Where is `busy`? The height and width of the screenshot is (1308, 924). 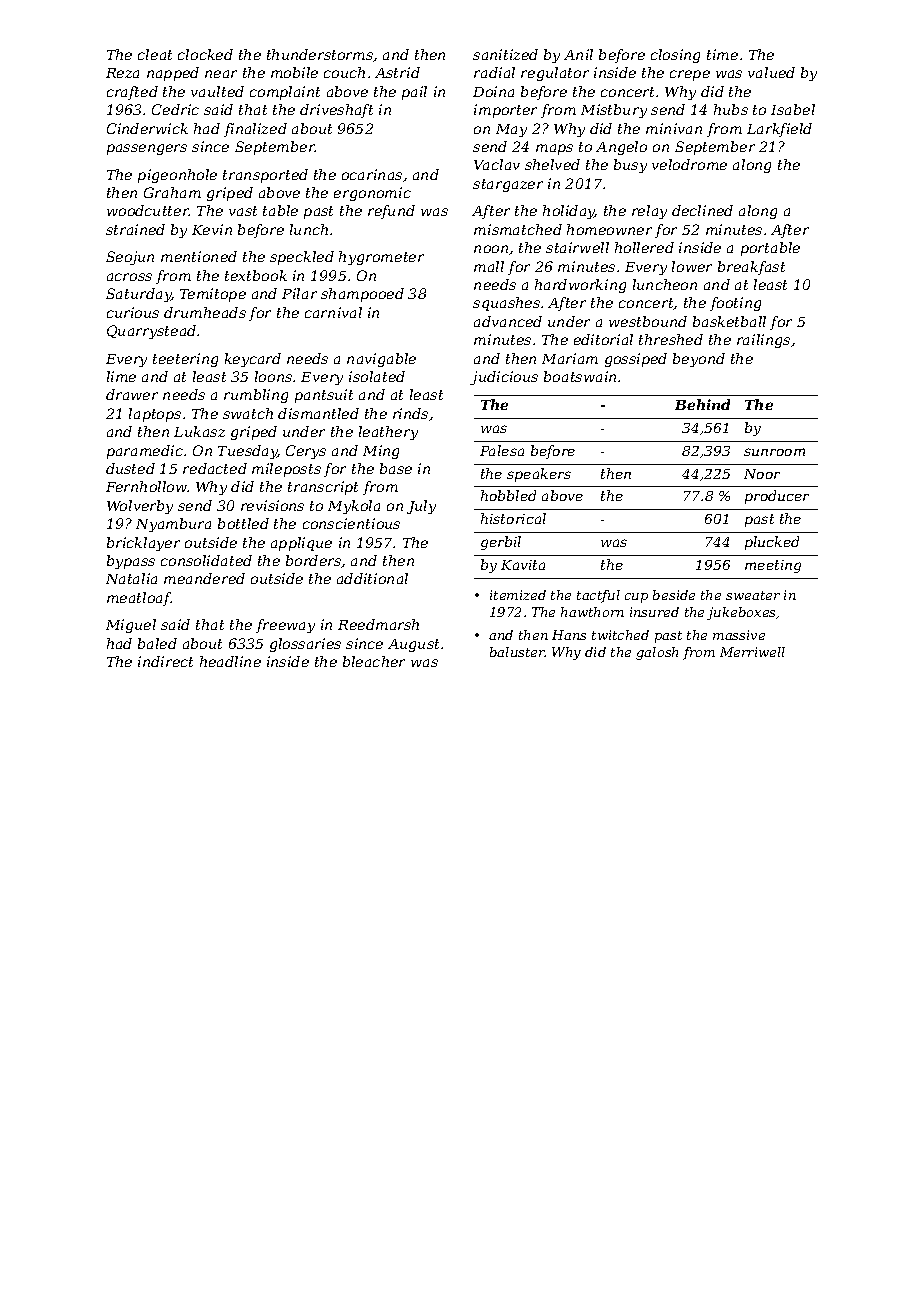
busy is located at coordinates (630, 166).
